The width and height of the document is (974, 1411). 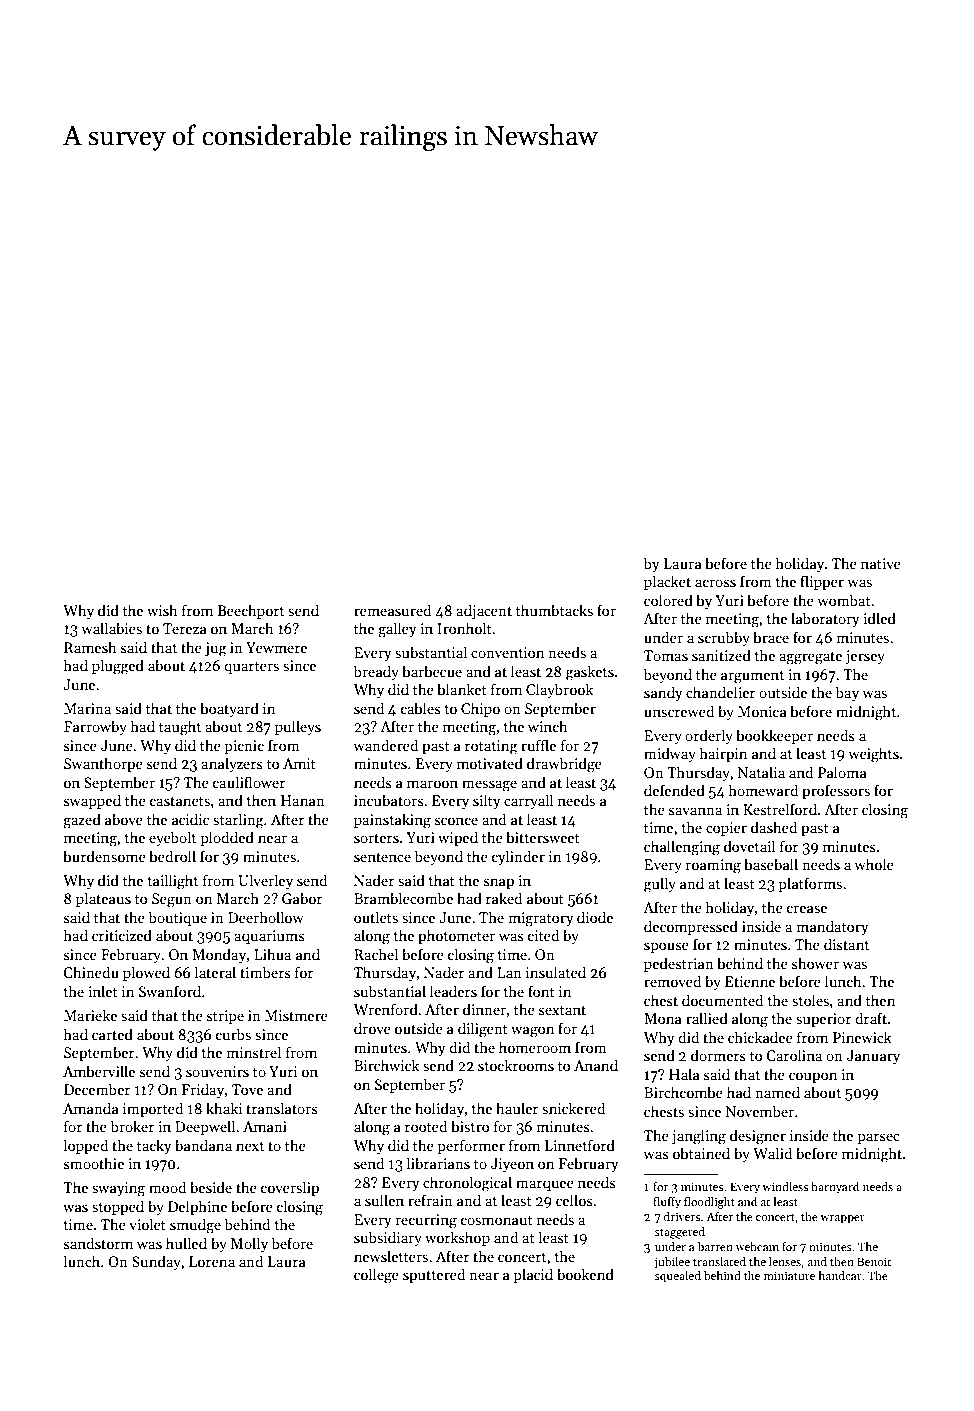 I want to click on Amit, so click(x=299, y=763).
